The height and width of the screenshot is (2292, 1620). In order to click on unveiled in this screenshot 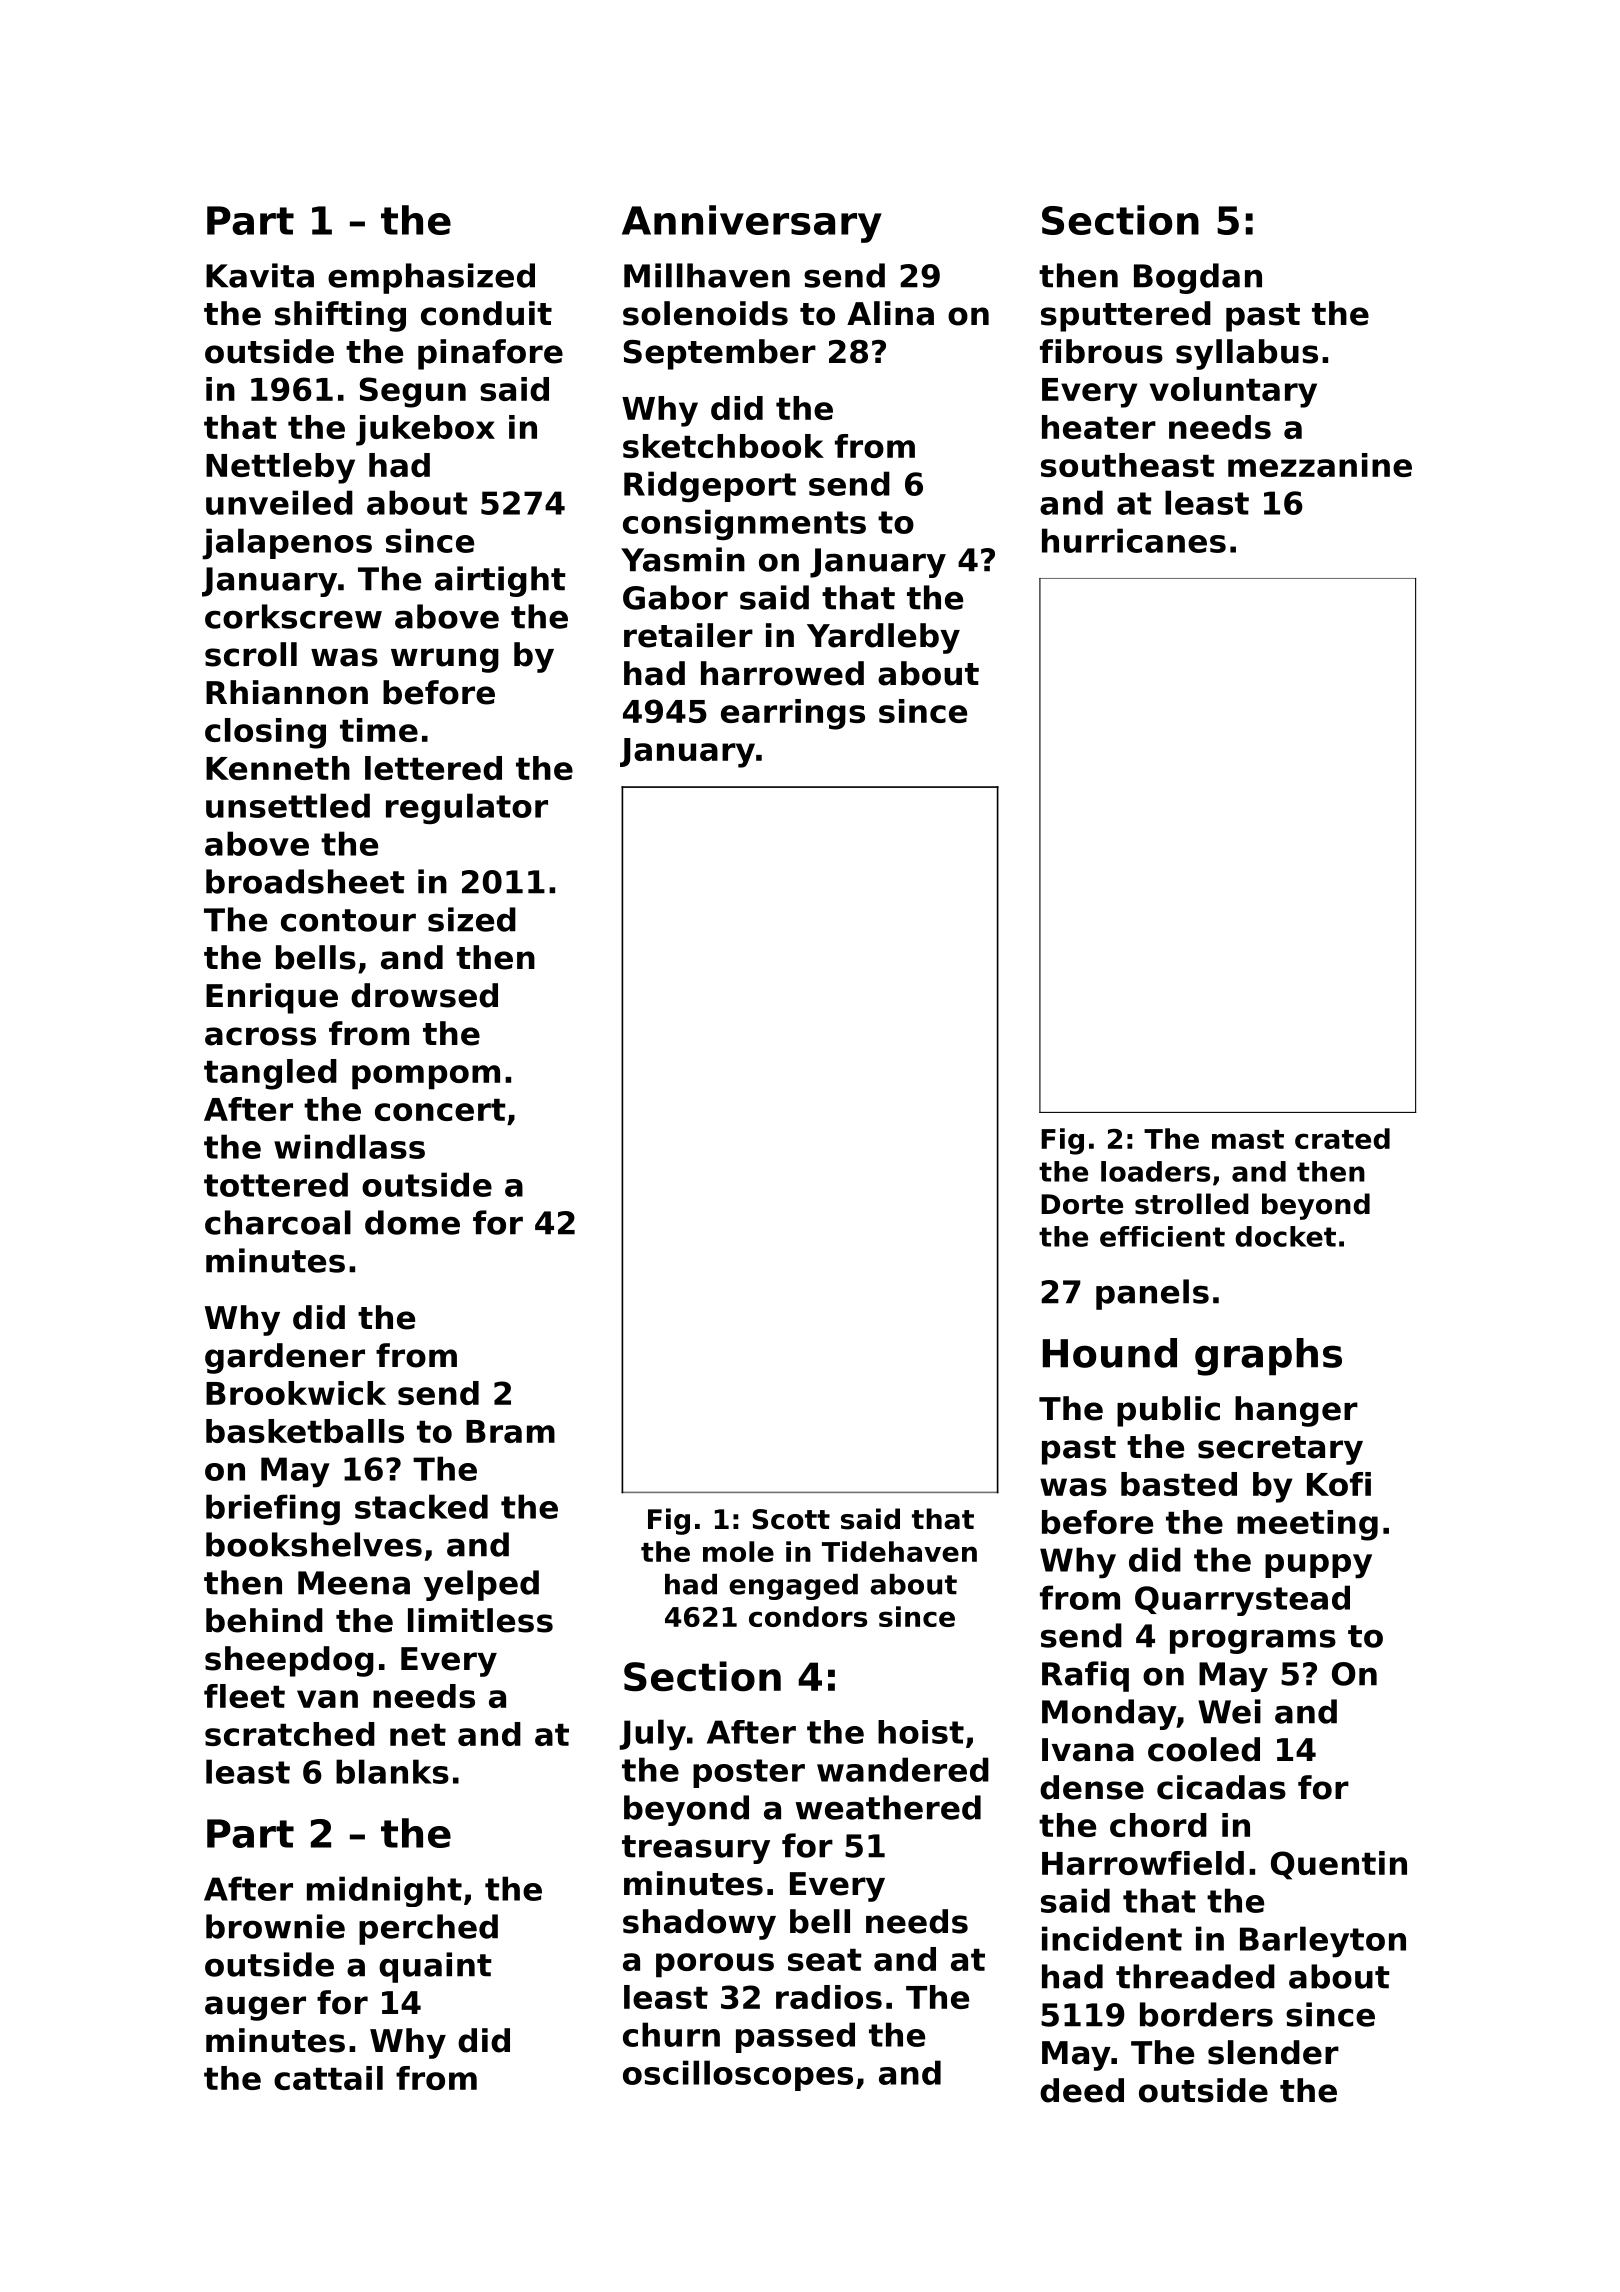, I will do `click(279, 502)`.
